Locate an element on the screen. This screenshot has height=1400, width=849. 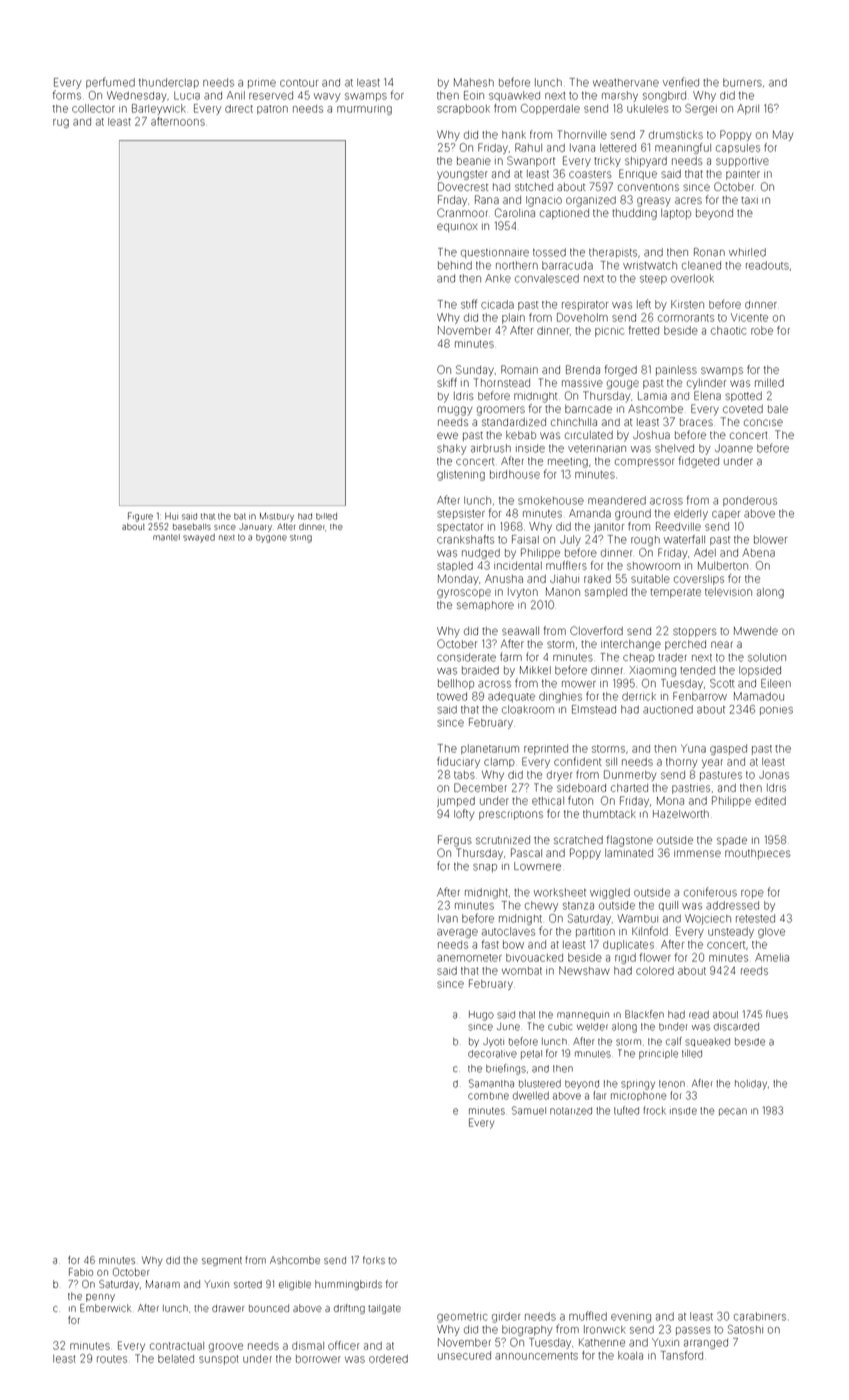
Mahesh is located at coordinates (474, 82).
